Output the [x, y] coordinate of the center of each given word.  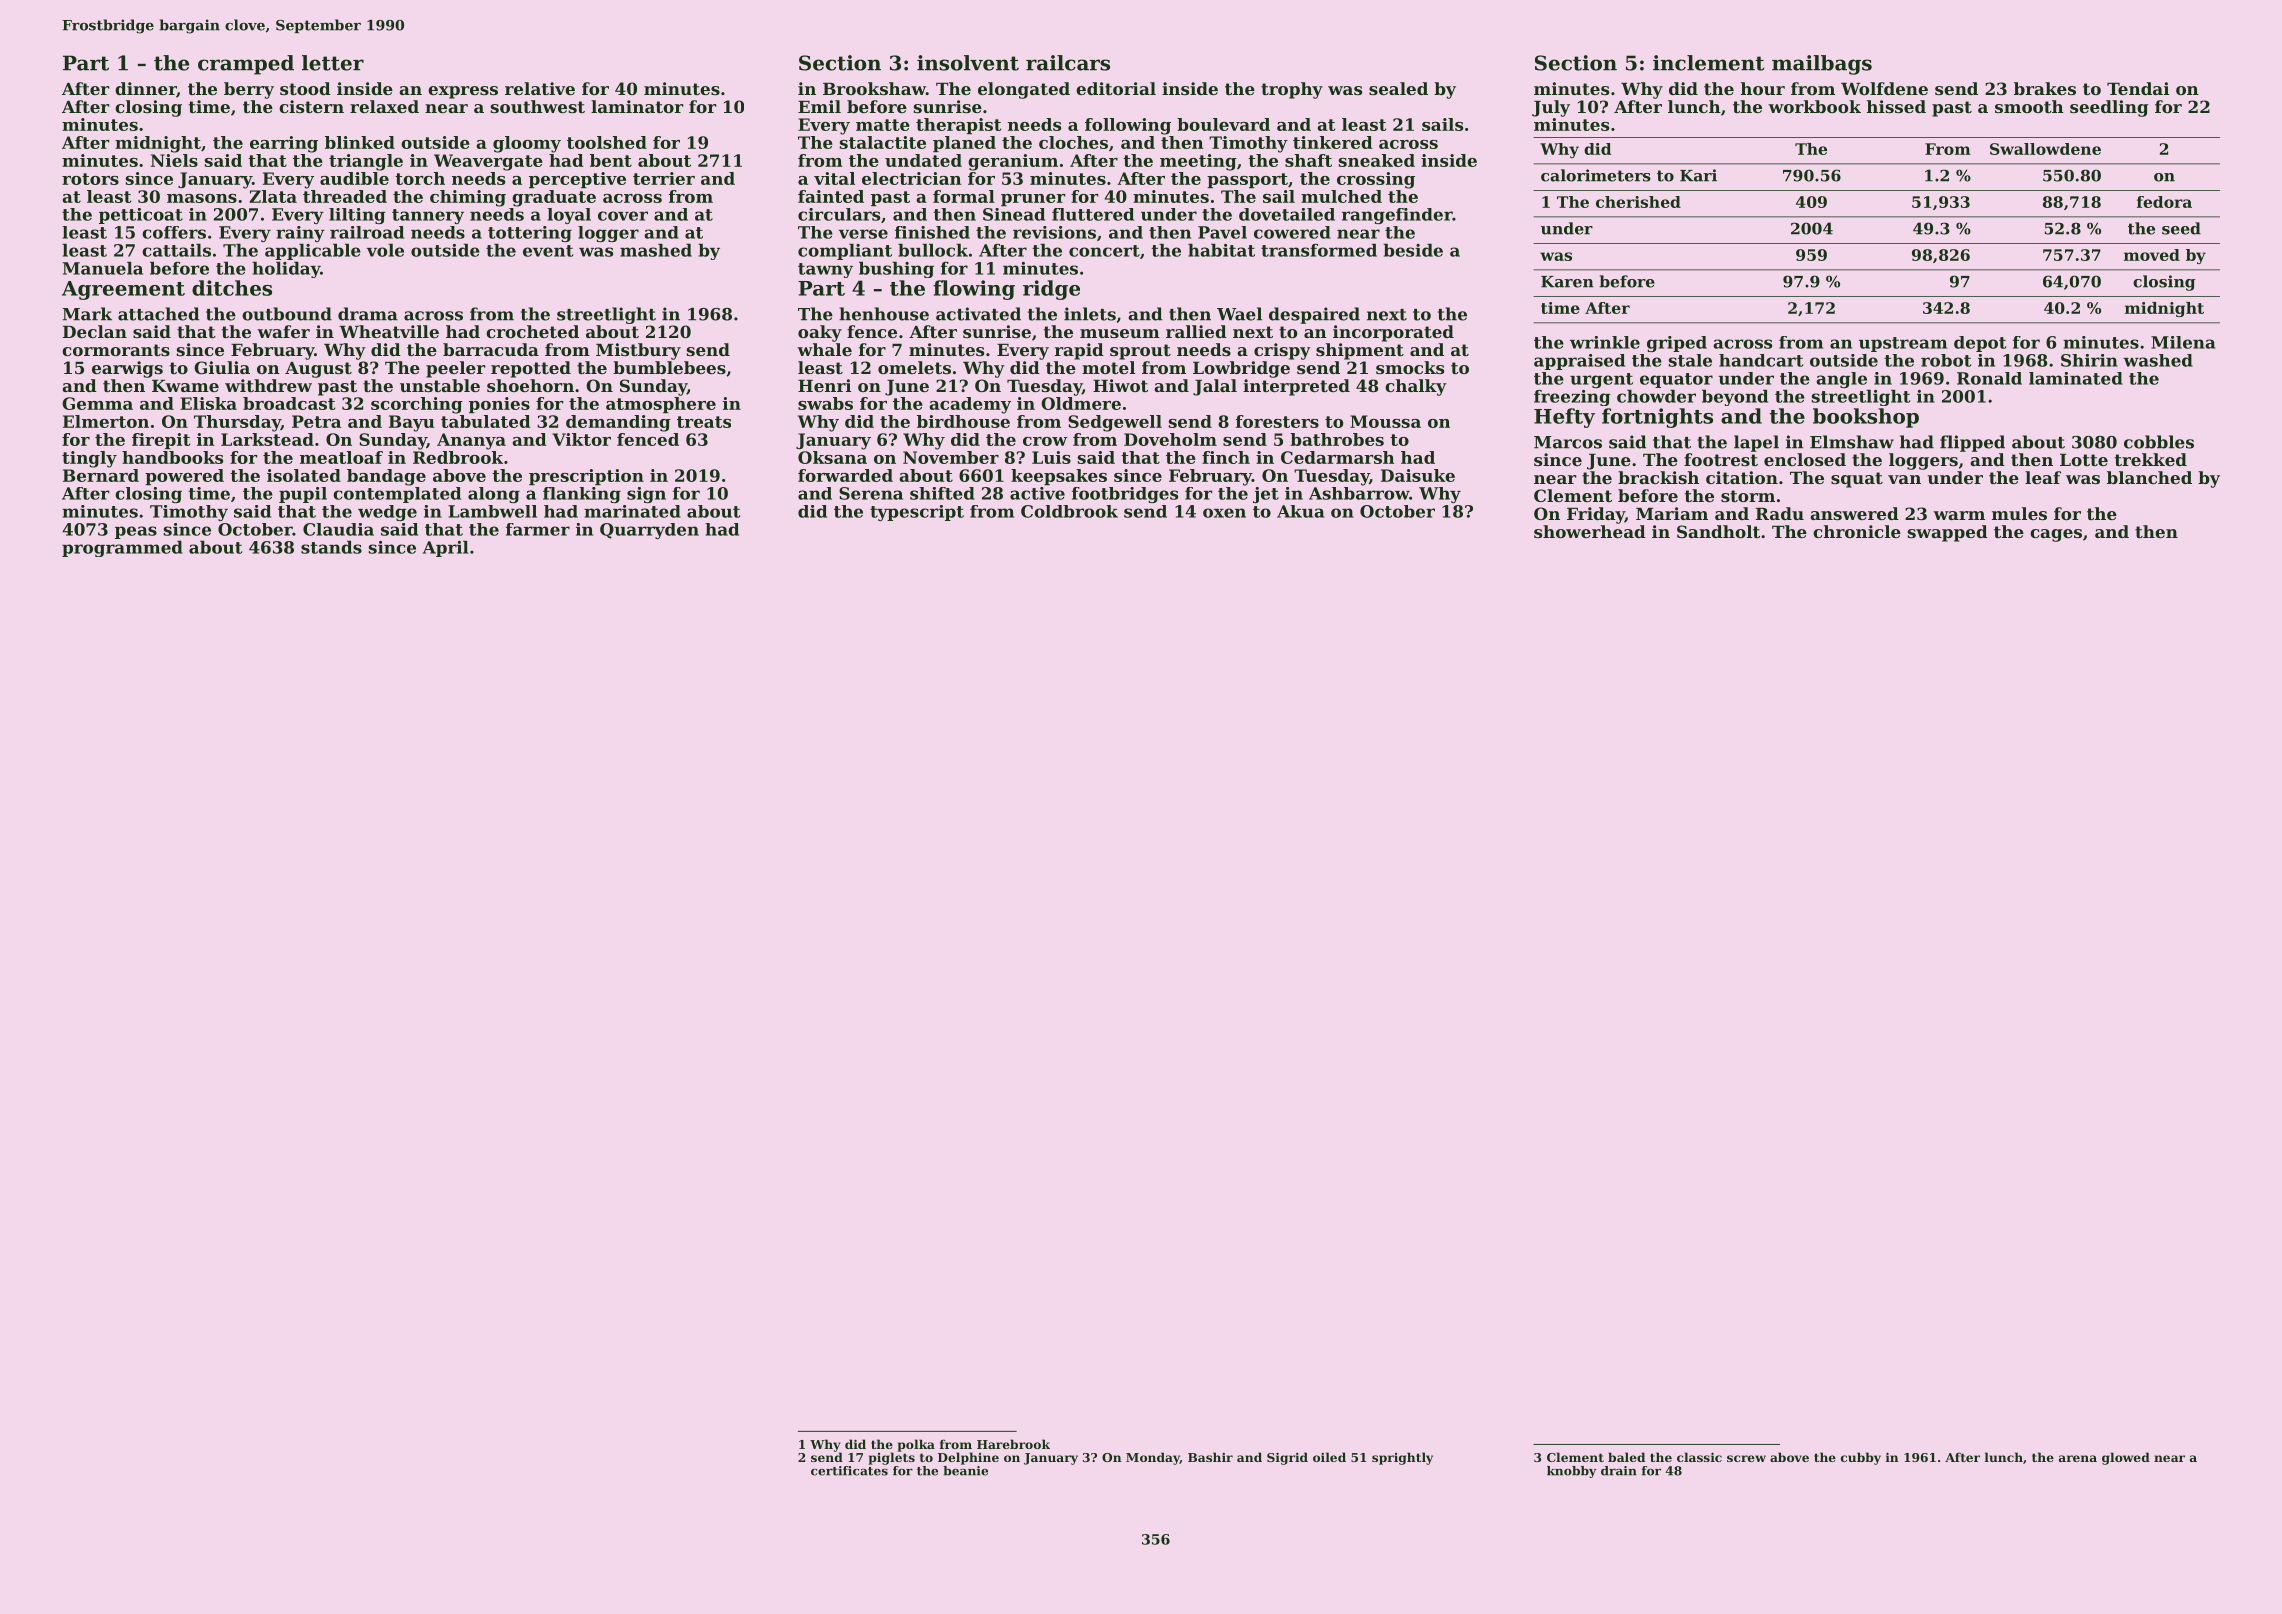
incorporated [1393, 333]
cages [2056, 535]
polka [916, 1445]
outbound [287, 314]
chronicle [1857, 531]
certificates [849, 1471]
